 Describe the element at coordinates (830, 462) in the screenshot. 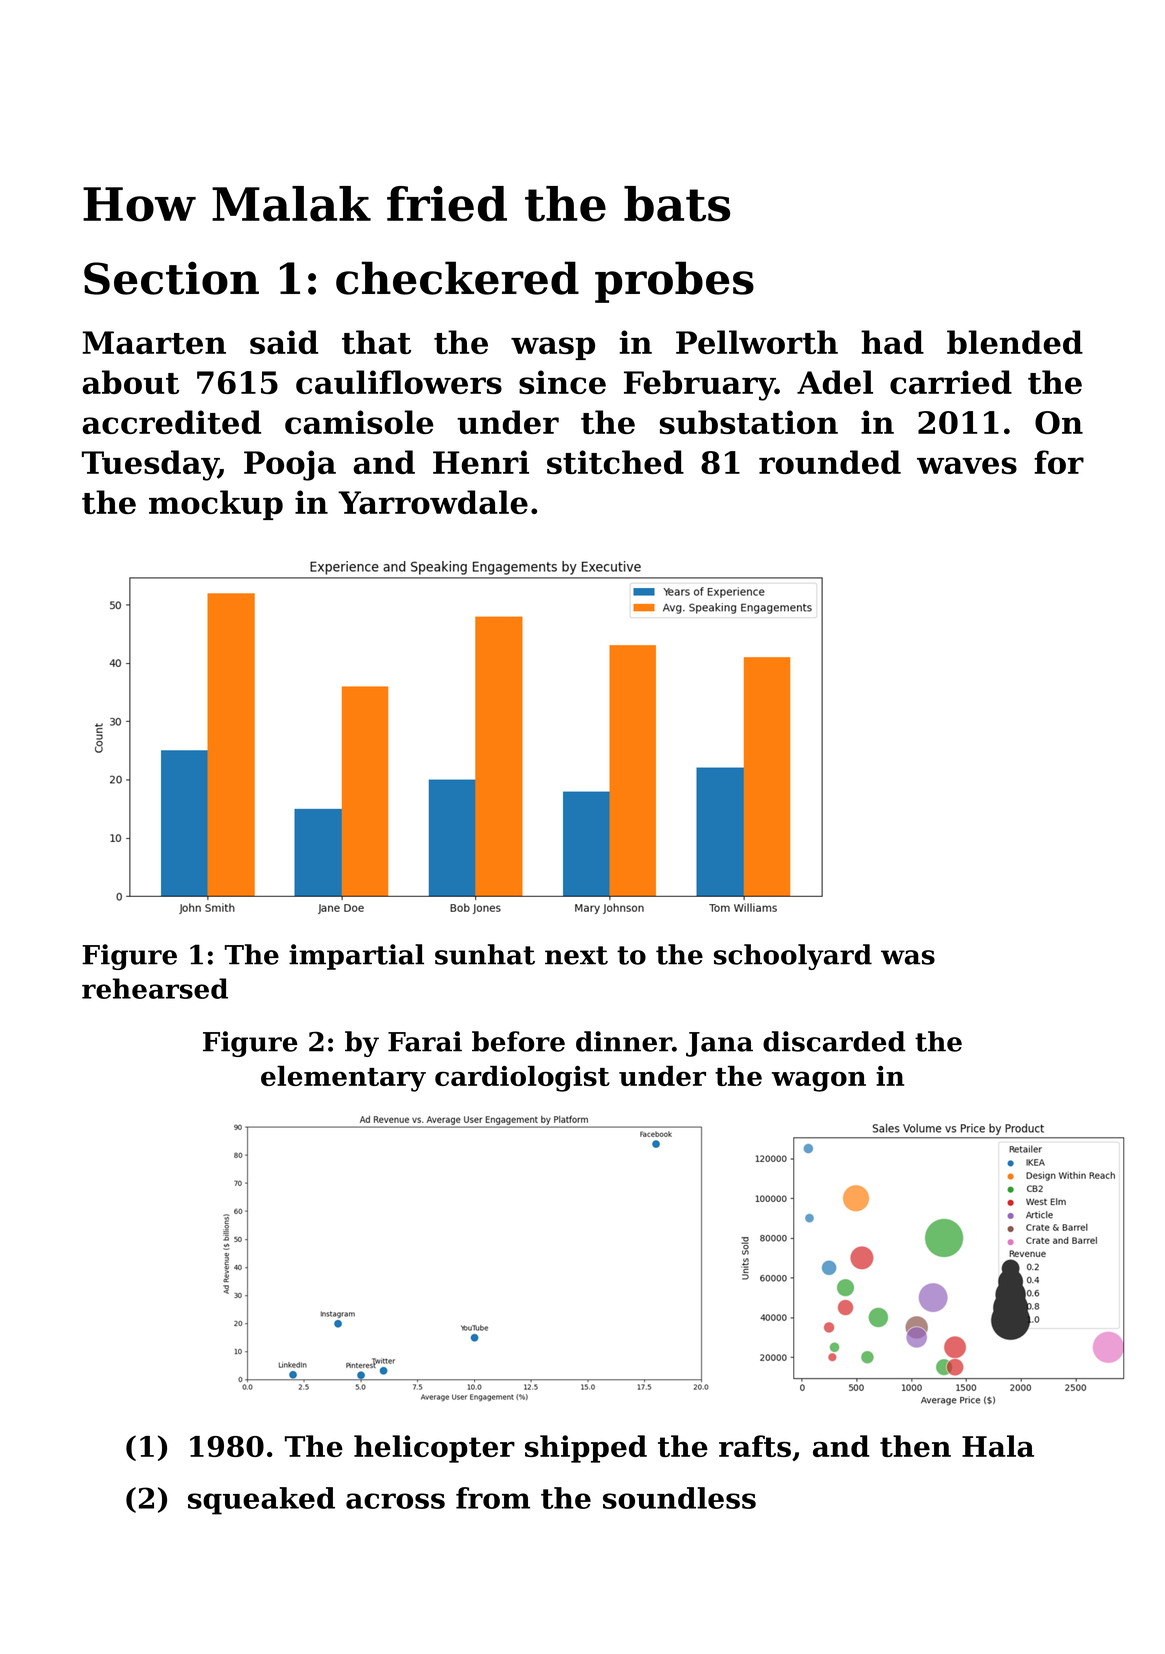

I see `rounded` at that location.
